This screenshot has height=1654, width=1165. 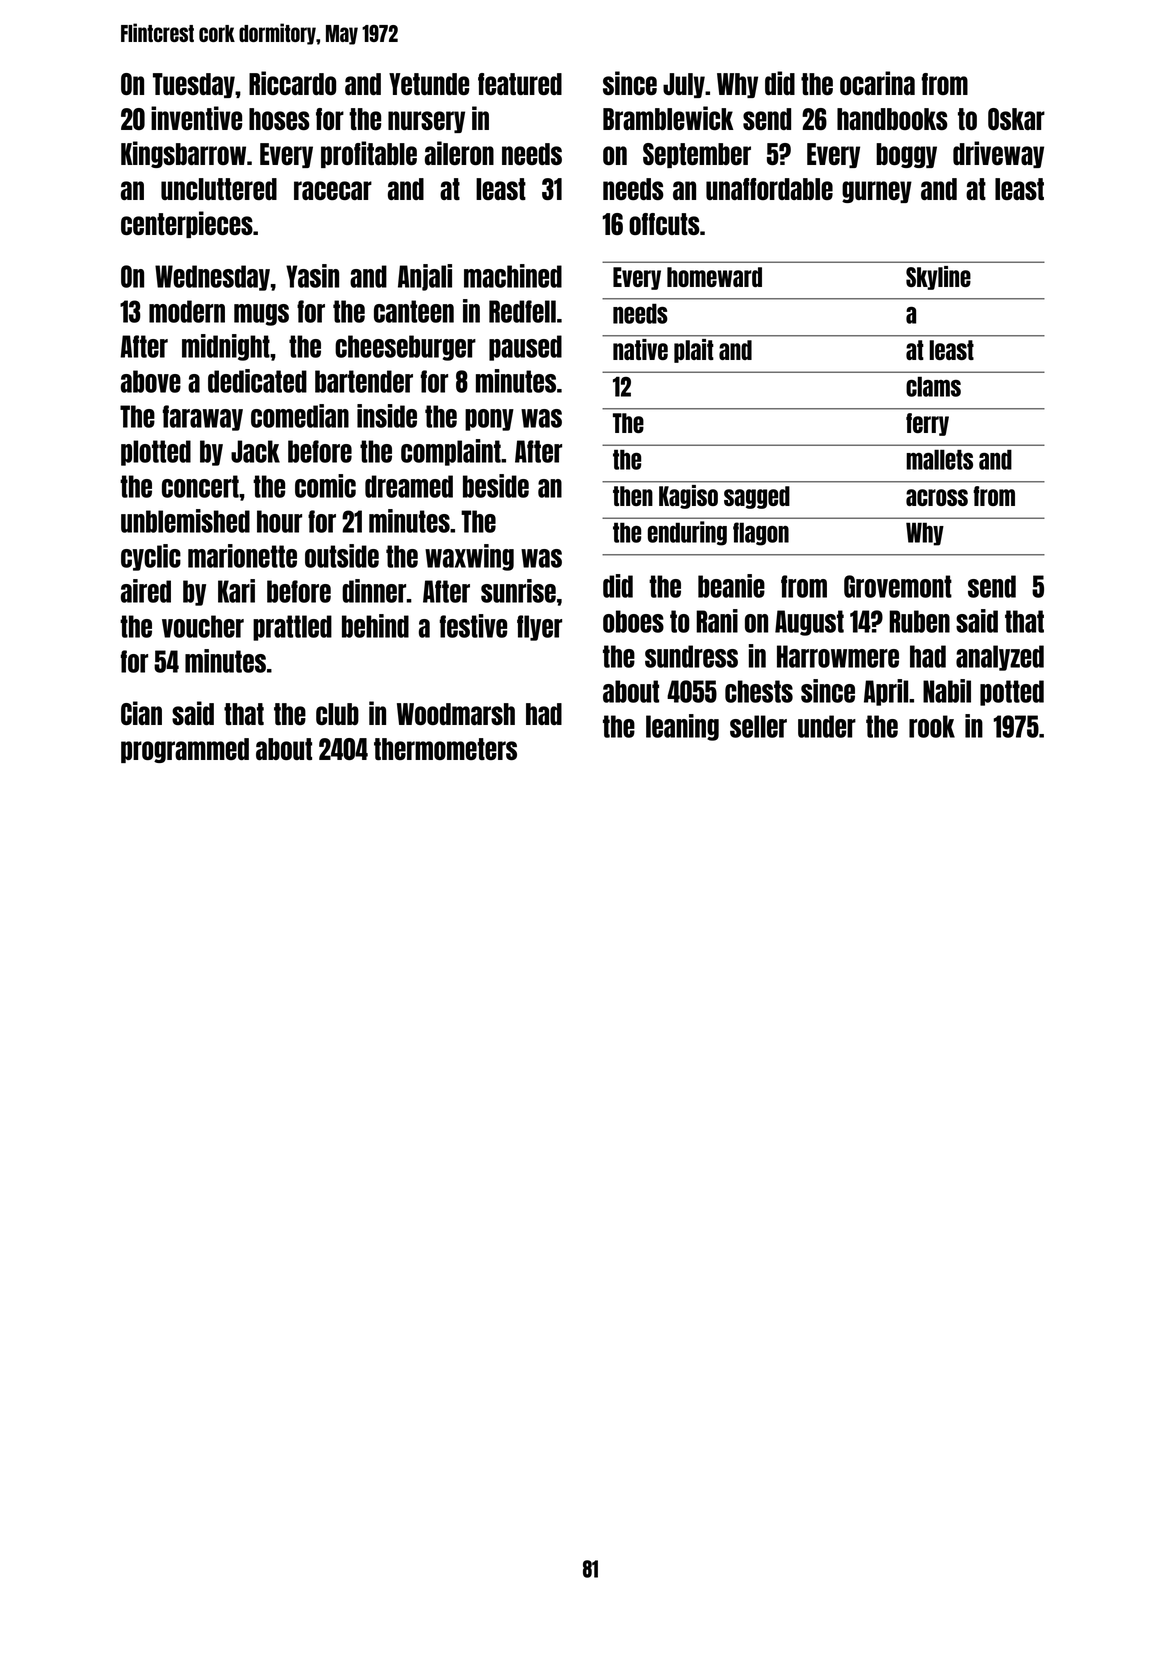 I want to click on clams, so click(x=933, y=386).
